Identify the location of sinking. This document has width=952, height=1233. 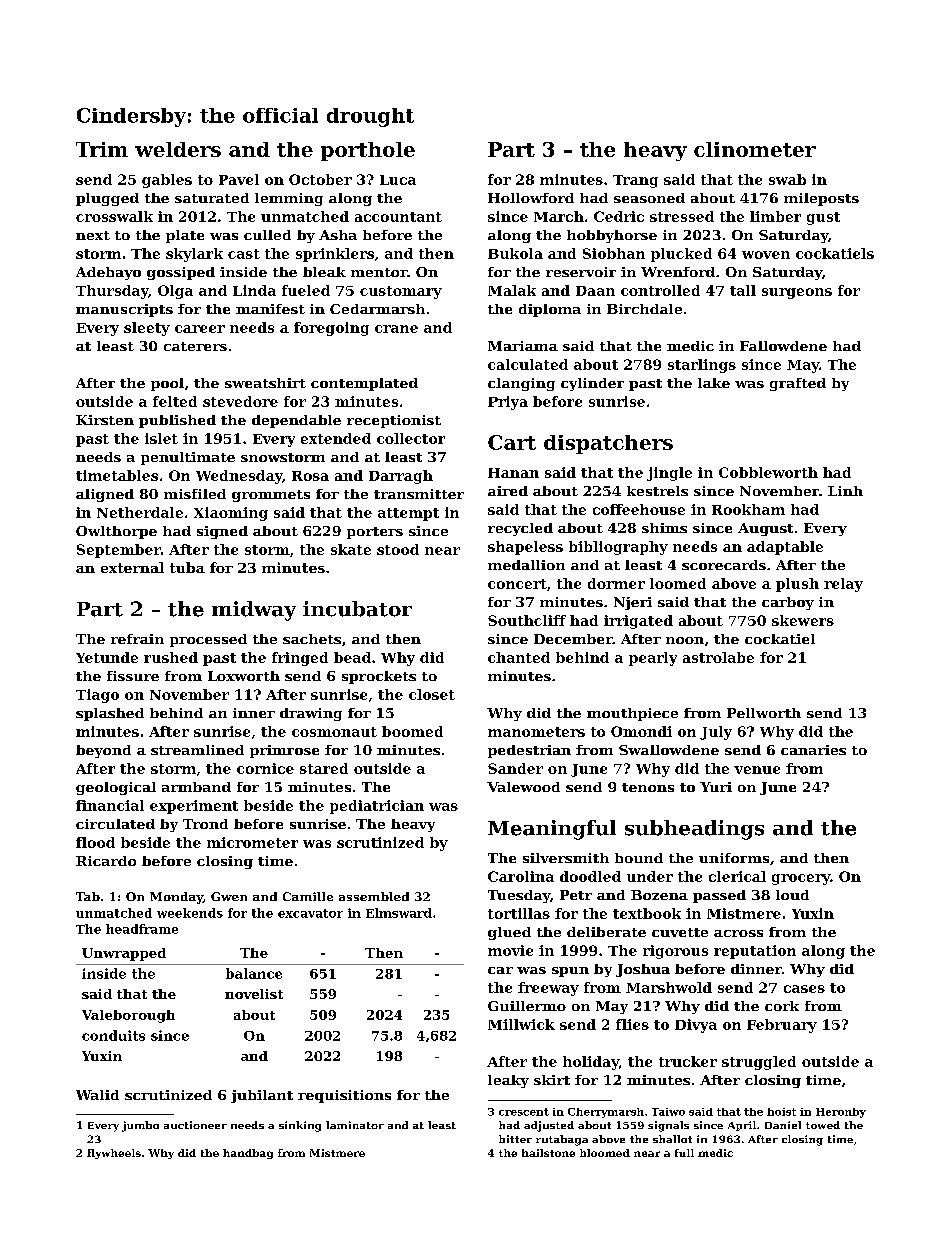
(300, 1126).
